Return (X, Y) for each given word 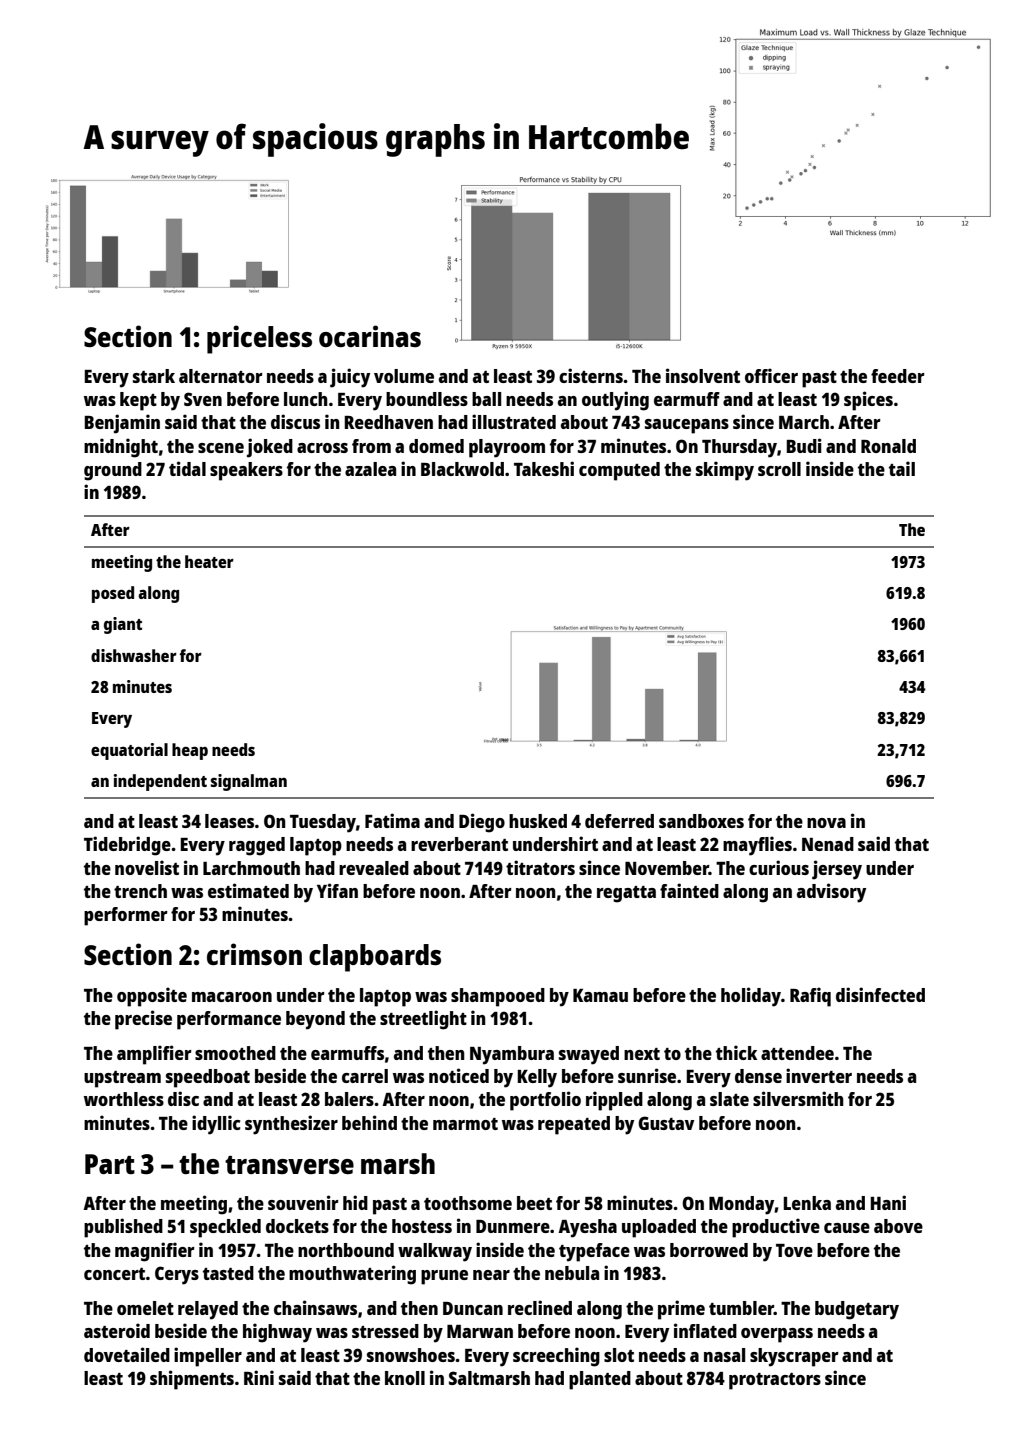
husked (538, 821)
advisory (831, 893)
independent (160, 782)
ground (113, 471)
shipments (192, 1380)
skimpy (725, 471)
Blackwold (462, 469)
